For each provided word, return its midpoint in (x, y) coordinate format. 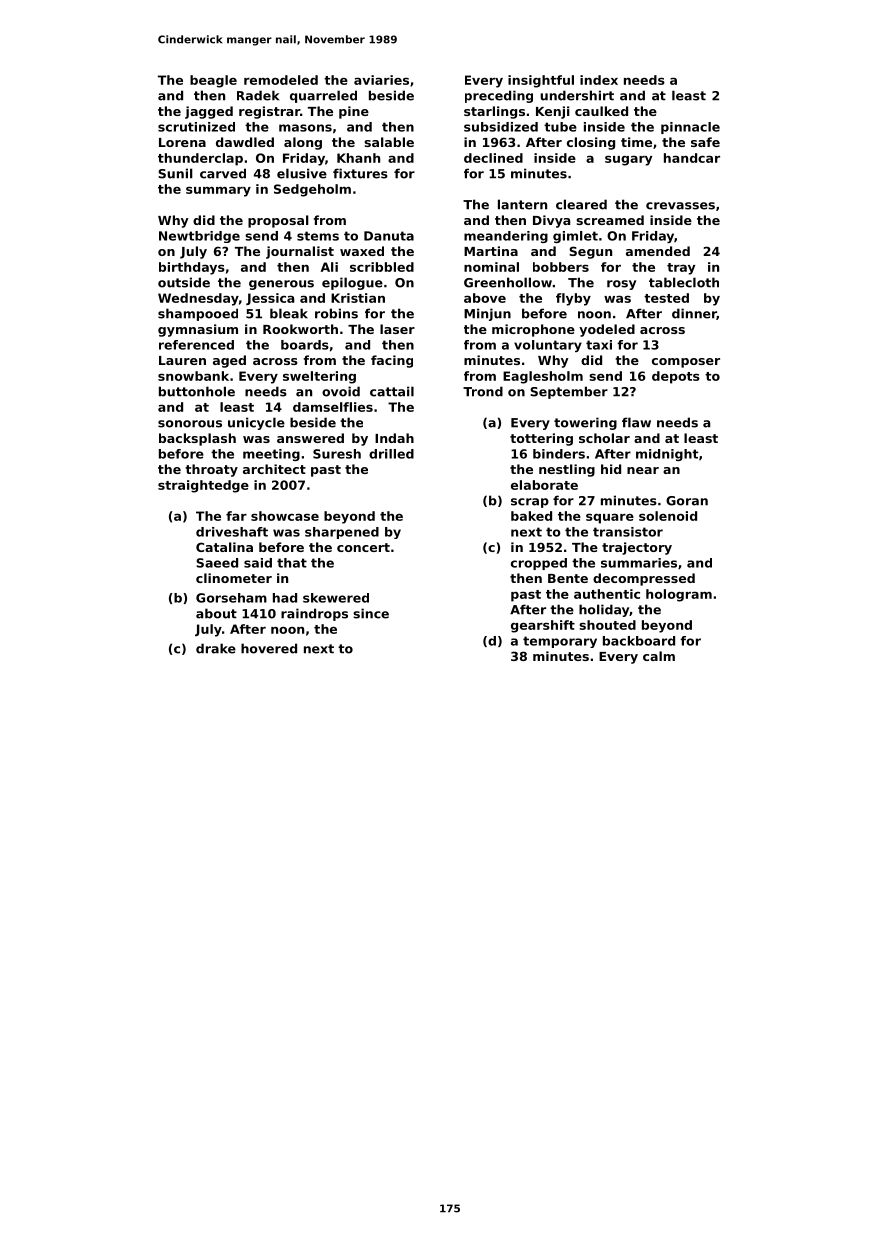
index (599, 80)
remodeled (281, 80)
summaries (639, 563)
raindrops (314, 614)
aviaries (381, 80)
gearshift (543, 626)
